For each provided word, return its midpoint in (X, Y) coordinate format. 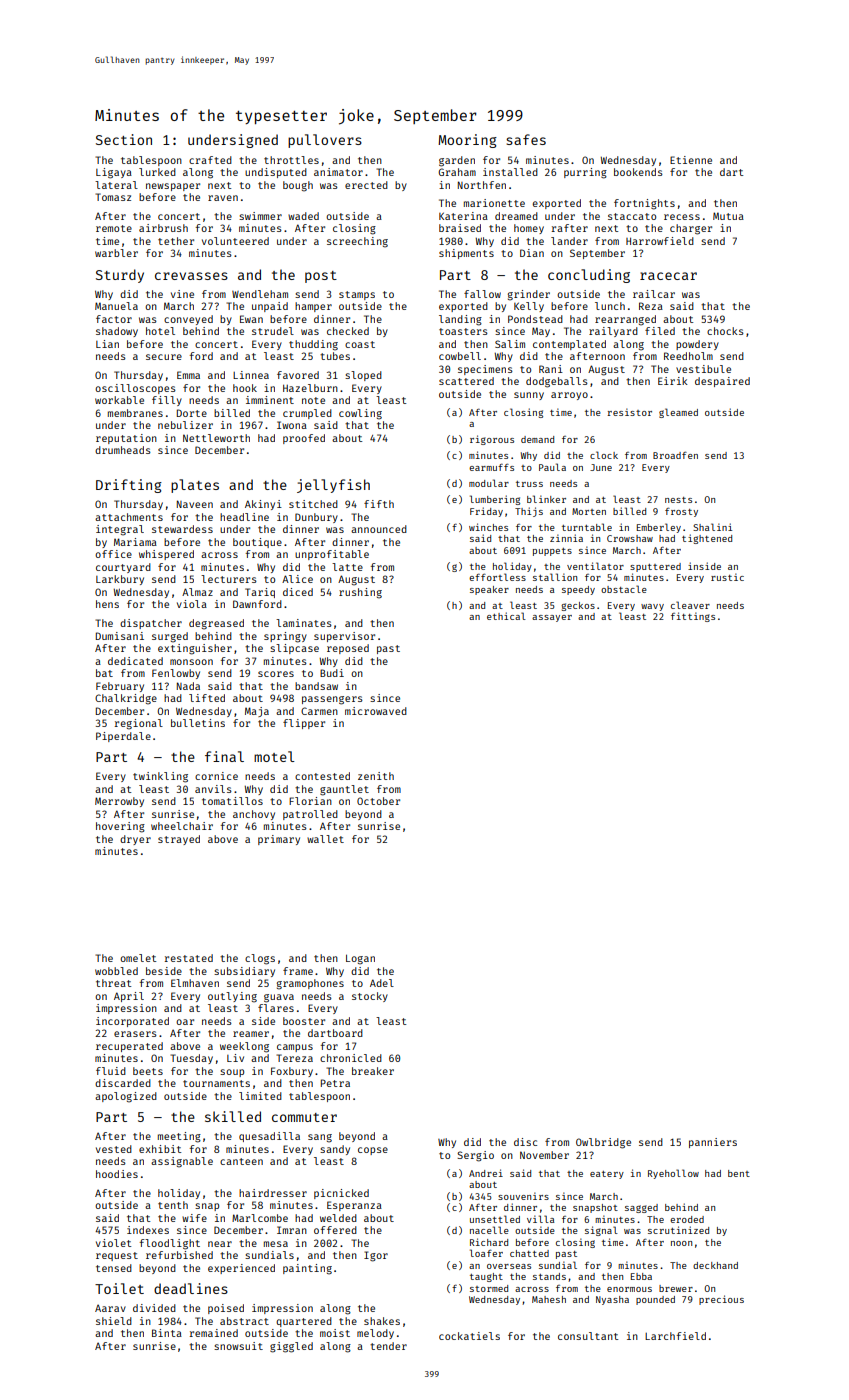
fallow (482, 294)
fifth (379, 504)
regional (139, 724)
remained (214, 1333)
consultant (588, 1336)
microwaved (376, 711)
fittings (693, 617)
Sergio (475, 1156)
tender (388, 1346)
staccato (632, 216)
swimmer (260, 216)
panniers (713, 1143)
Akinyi (263, 505)
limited (260, 1096)
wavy (652, 607)
